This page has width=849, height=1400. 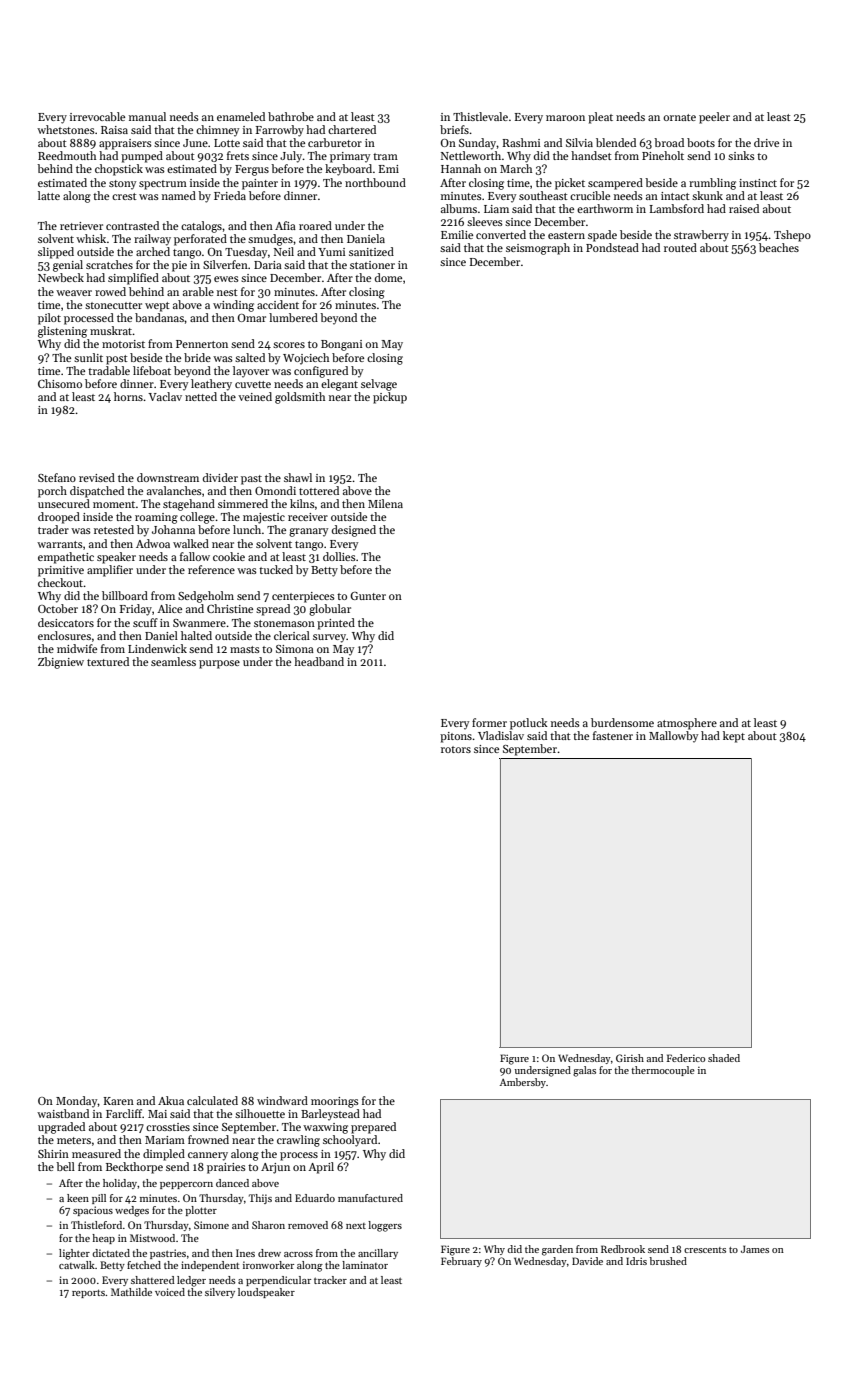 What do you see at coordinates (61, 1128) in the page?
I see `upgraded` at bounding box center [61, 1128].
